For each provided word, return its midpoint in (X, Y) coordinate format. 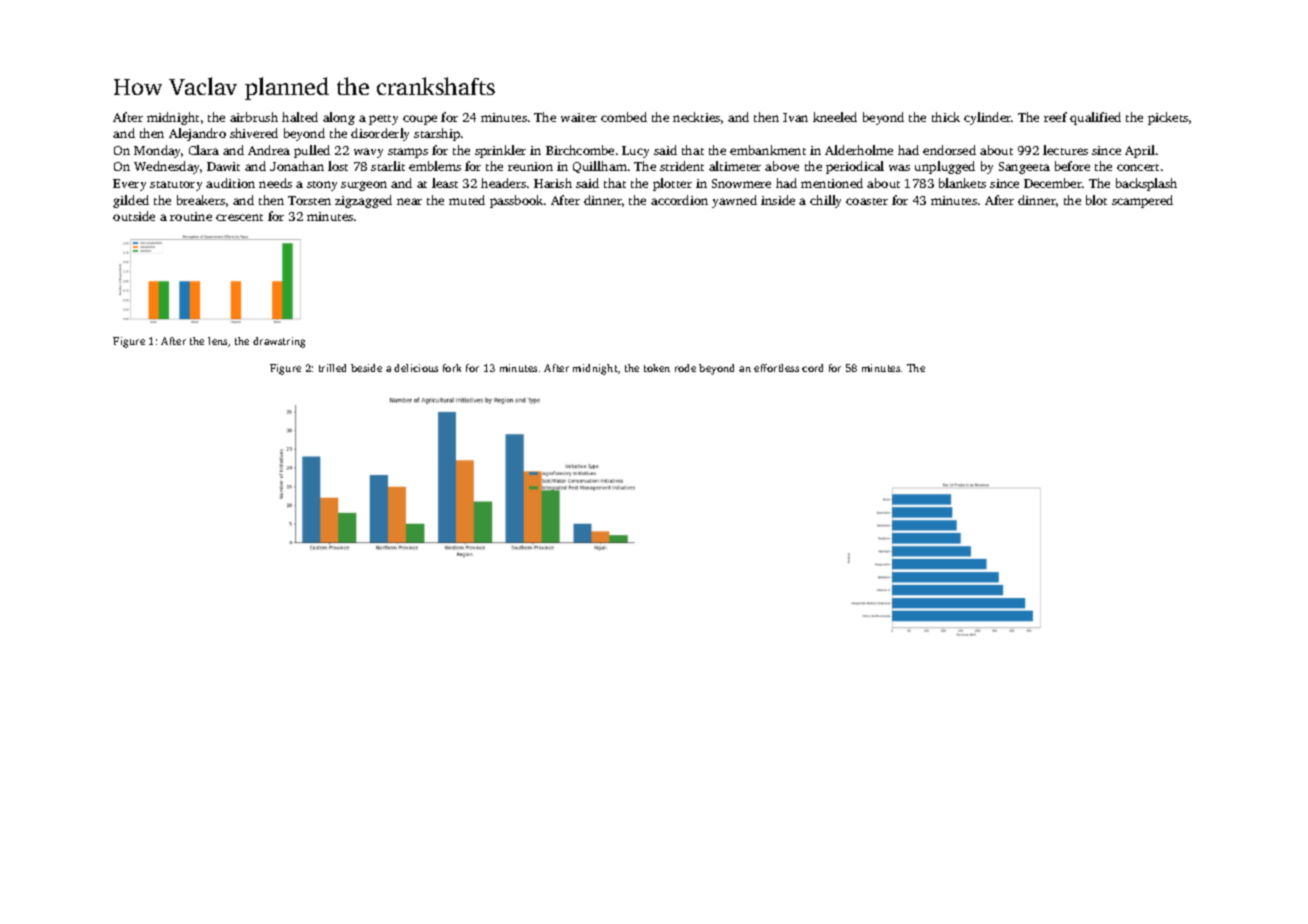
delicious (416, 368)
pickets (1168, 118)
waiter (579, 117)
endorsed (949, 150)
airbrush (254, 117)
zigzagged (363, 201)
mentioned (832, 183)
